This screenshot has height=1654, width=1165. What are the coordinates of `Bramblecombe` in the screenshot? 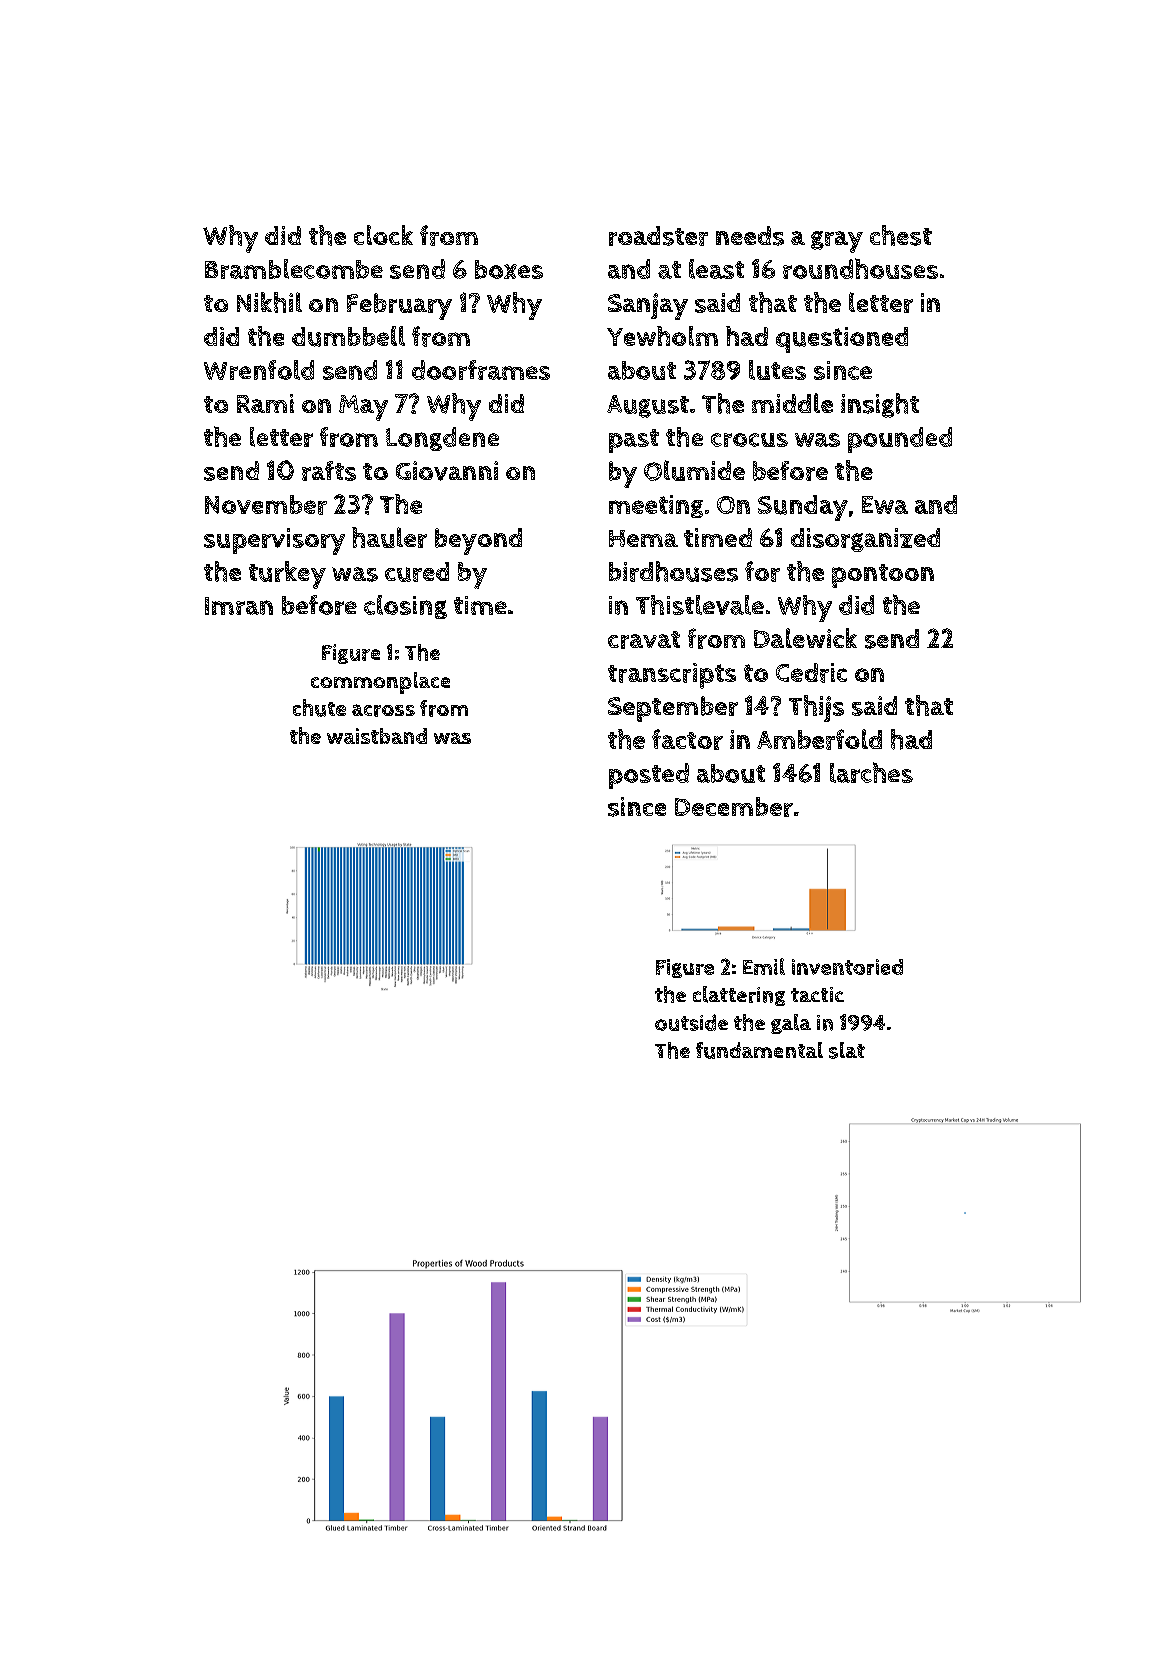 It's located at (294, 269).
